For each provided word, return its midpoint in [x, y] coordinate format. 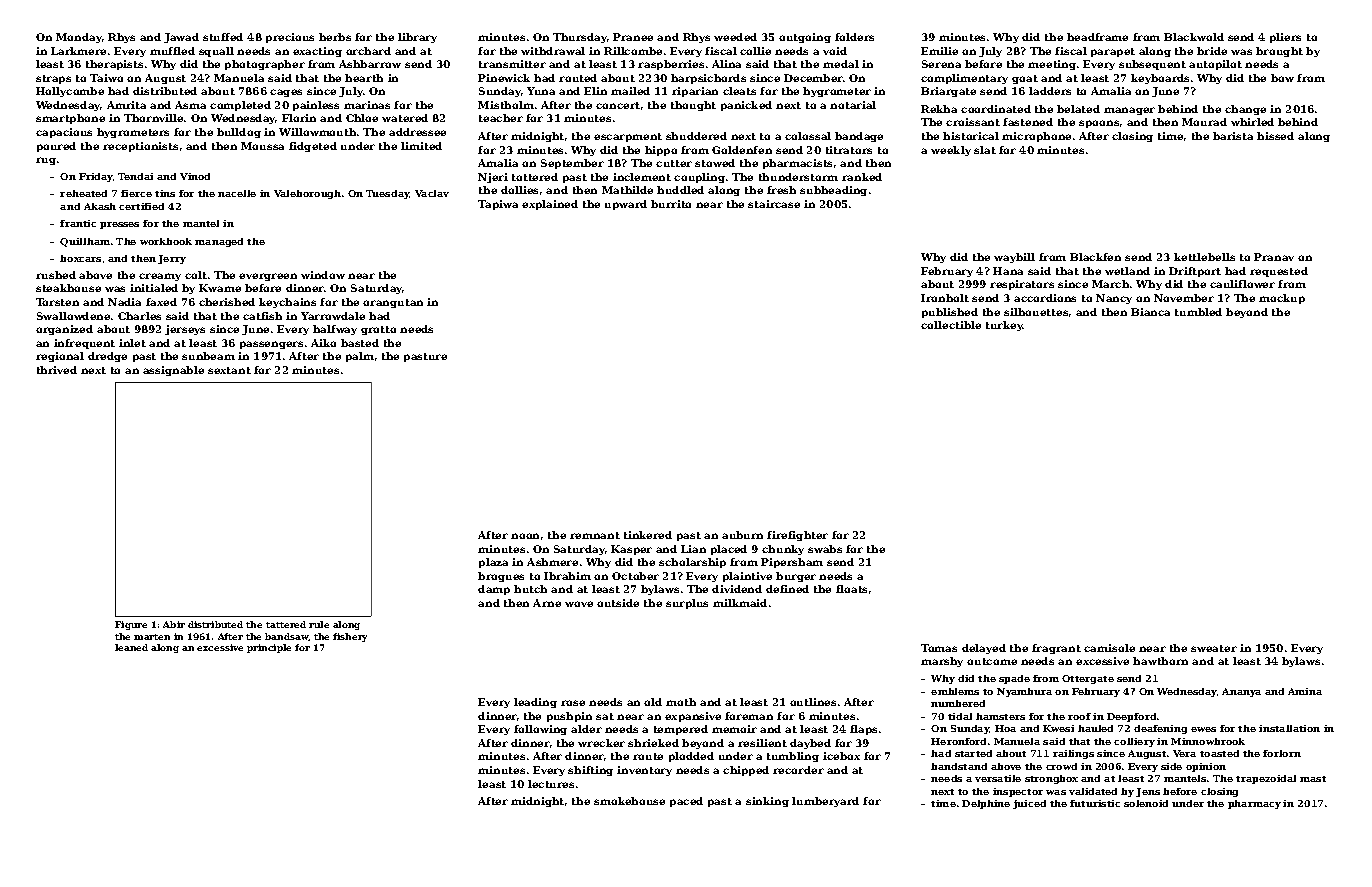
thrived [57, 370]
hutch [530, 589]
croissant [973, 122]
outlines [813, 702]
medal [841, 64]
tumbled [1198, 312]
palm [360, 357]
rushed [56, 275]
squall [216, 52]
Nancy [1114, 299]
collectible [951, 325]
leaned [131, 647]
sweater [1214, 648]
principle [269, 648]
